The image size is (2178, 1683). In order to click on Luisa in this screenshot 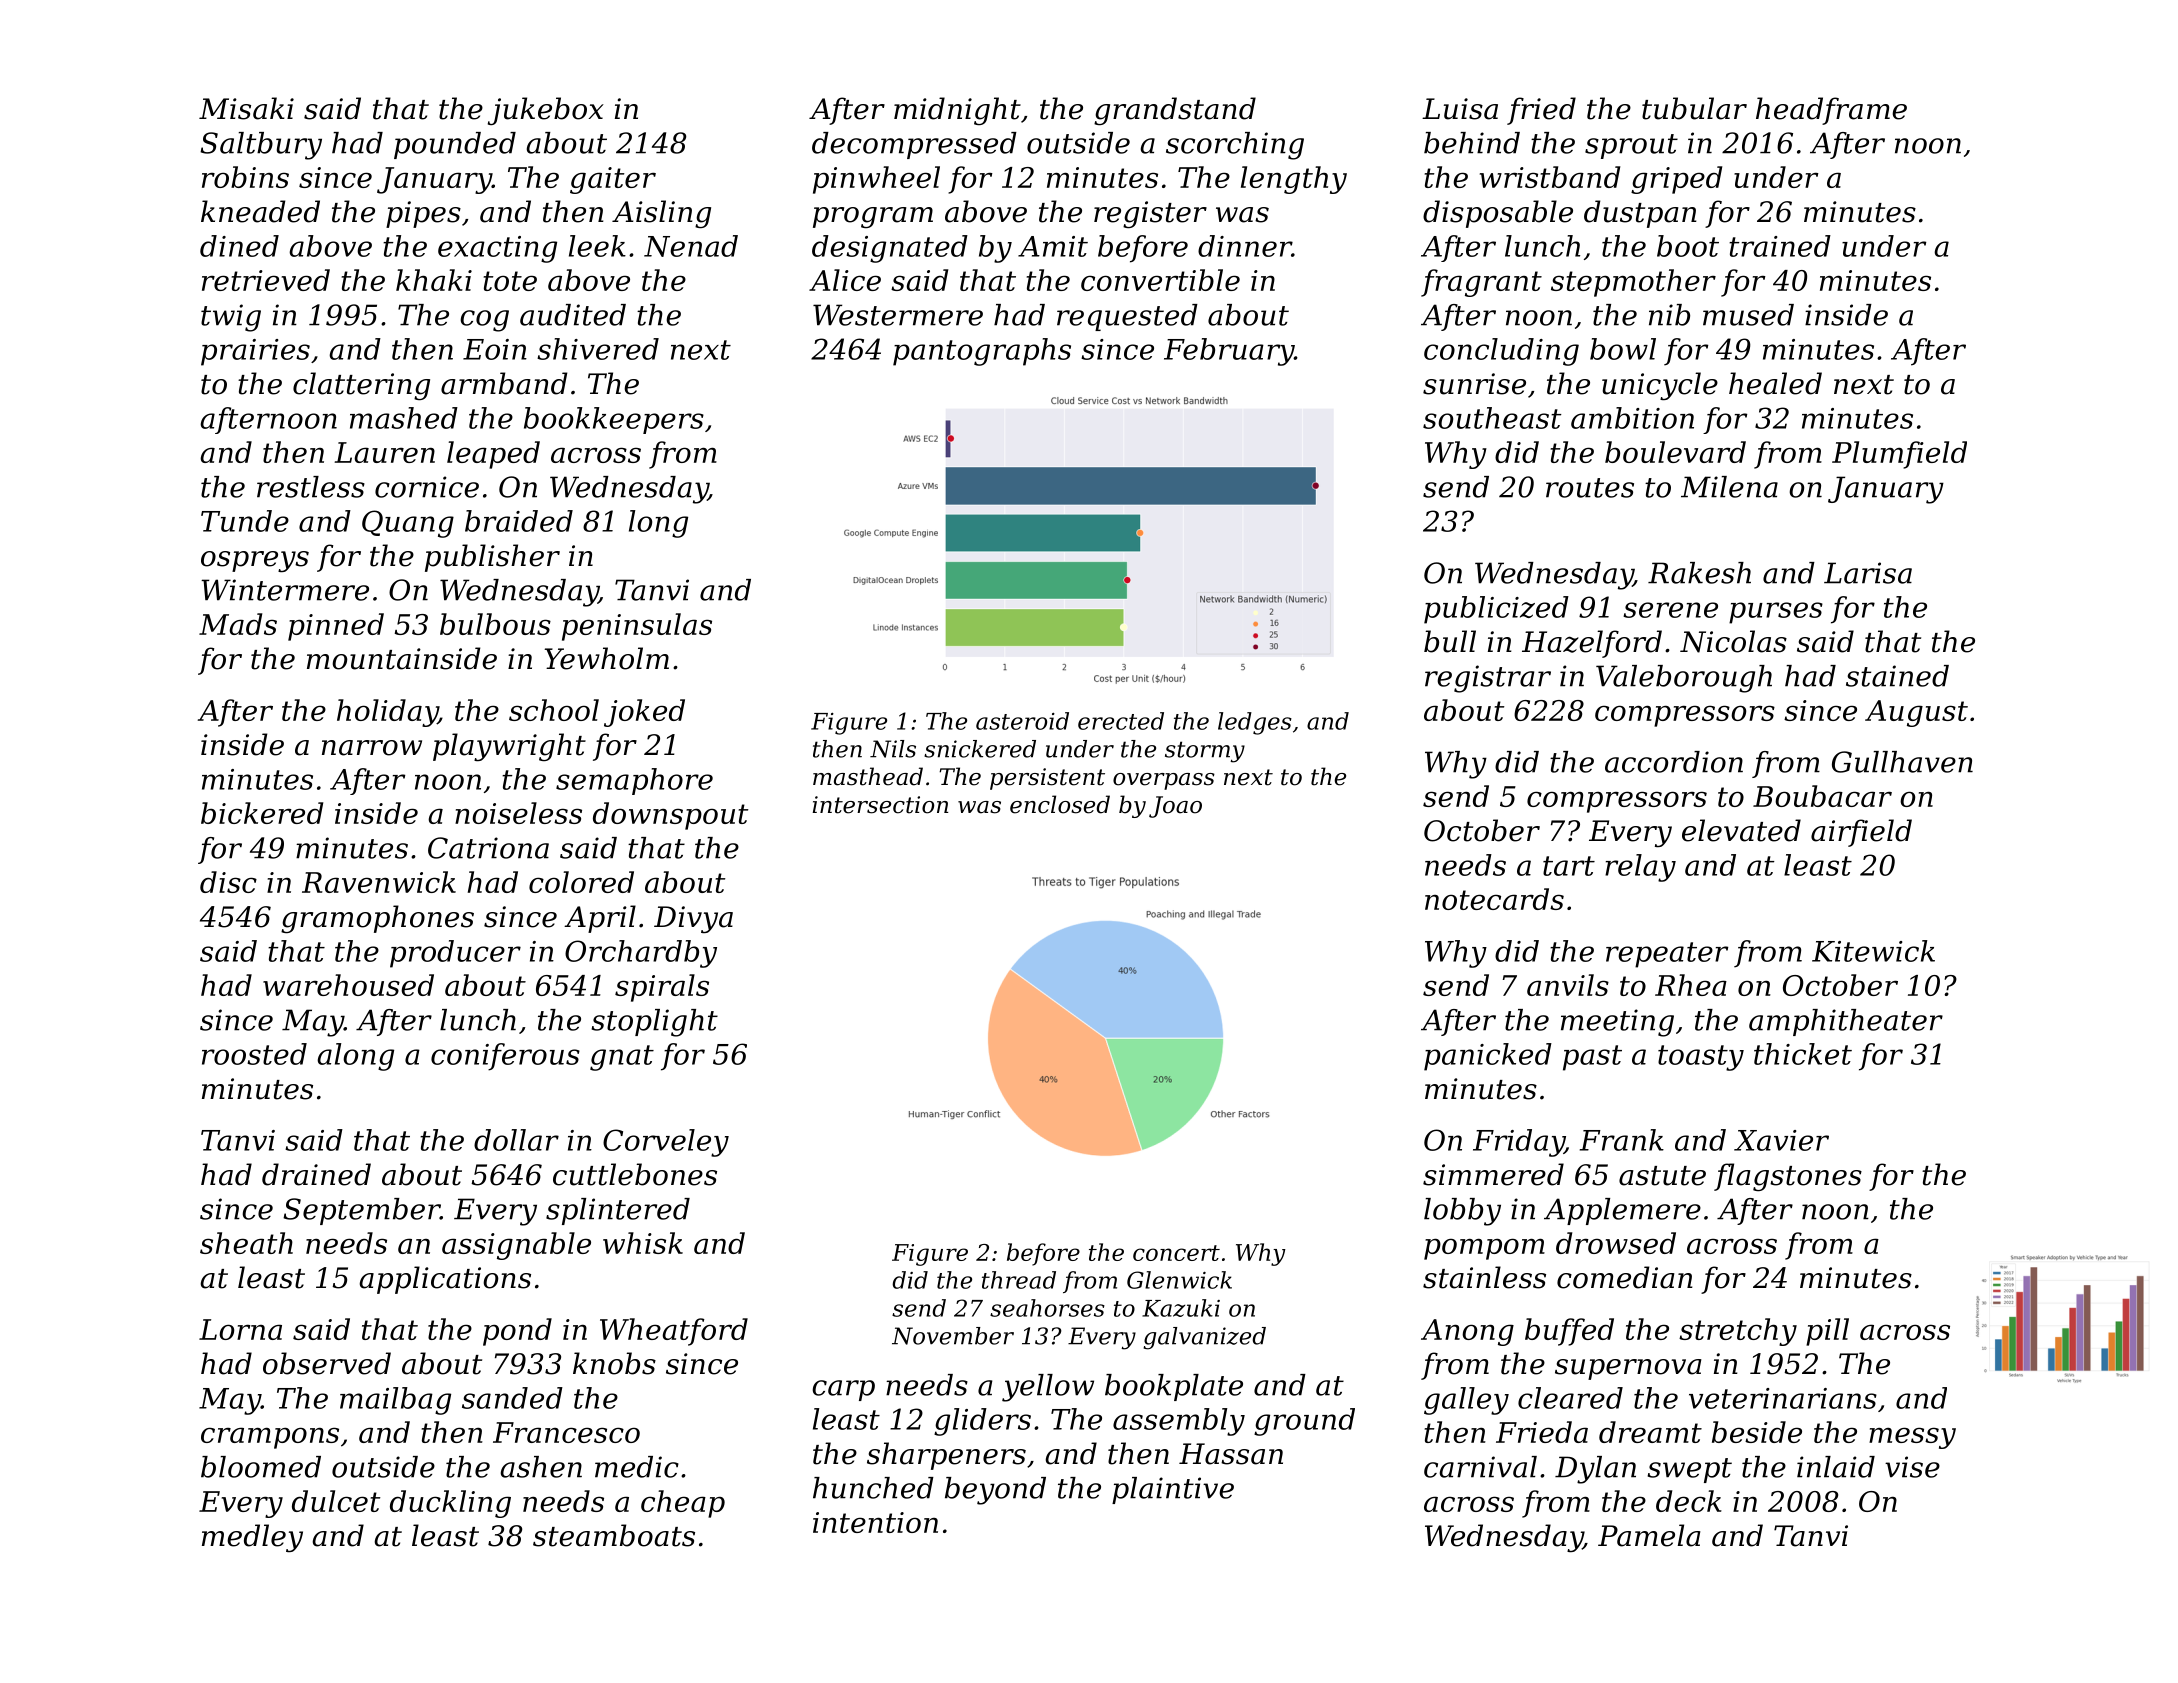, I will do `click(1460, 109)`.
